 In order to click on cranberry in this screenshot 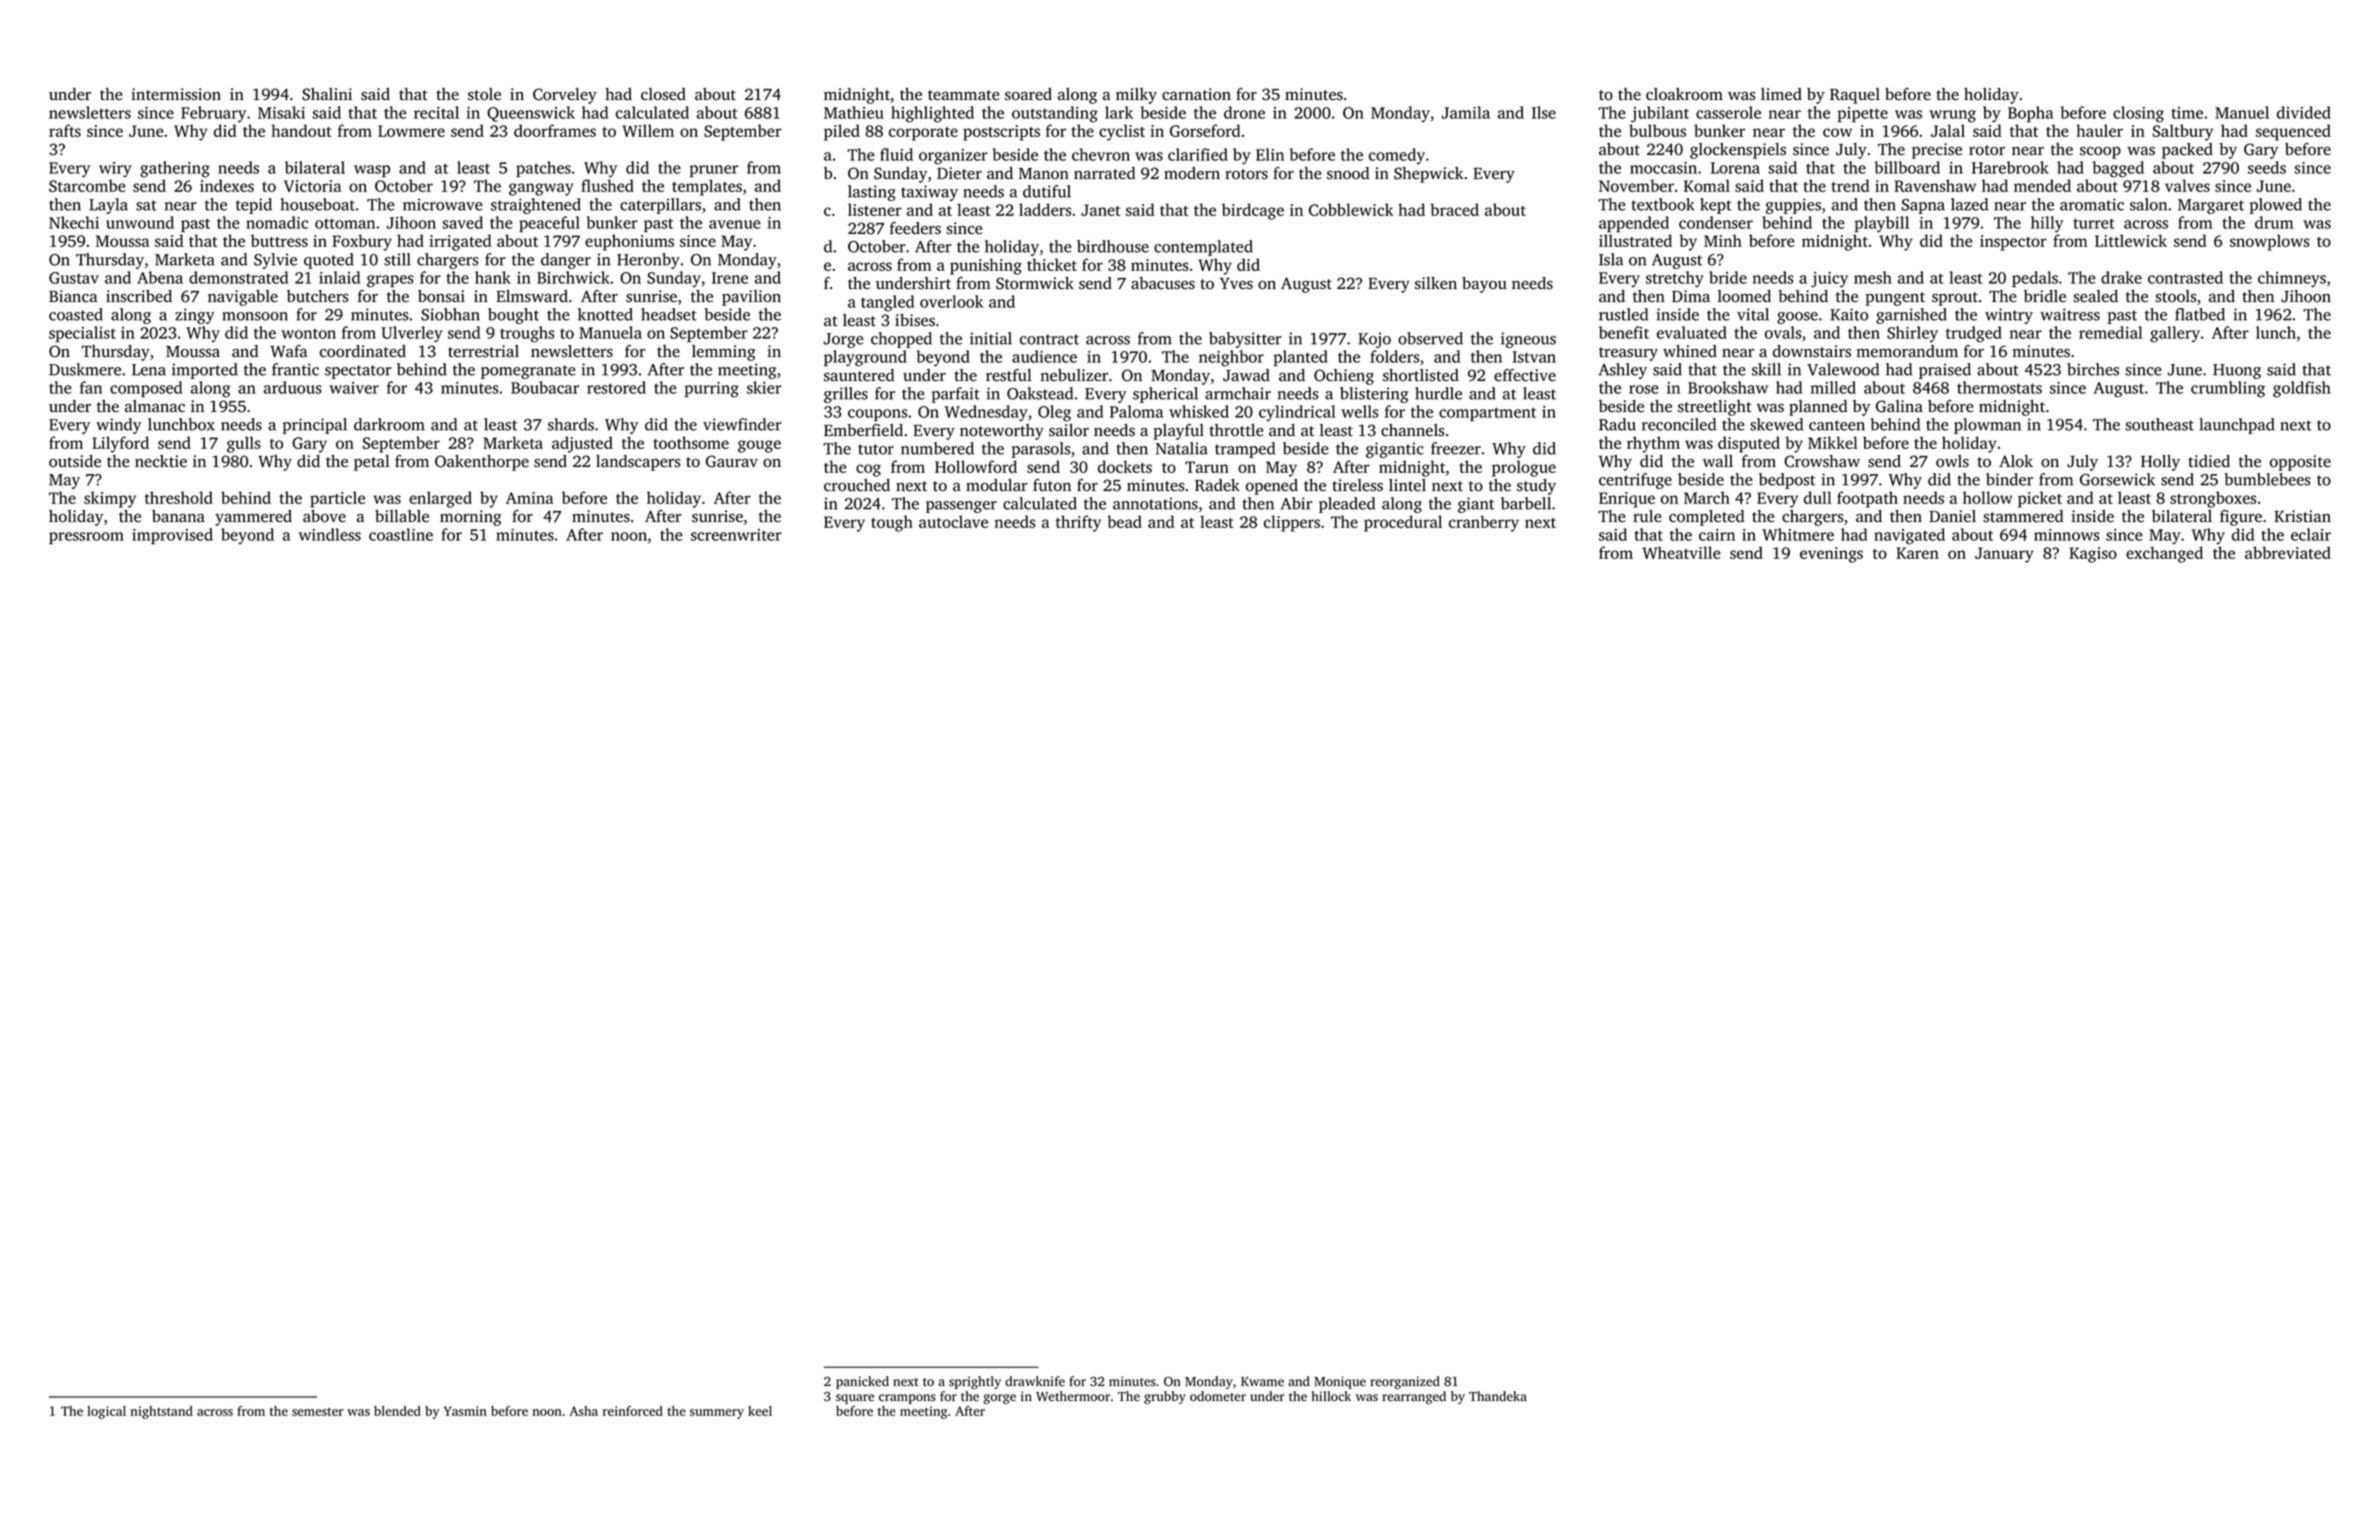, I will do `click(1484, 523)`.
